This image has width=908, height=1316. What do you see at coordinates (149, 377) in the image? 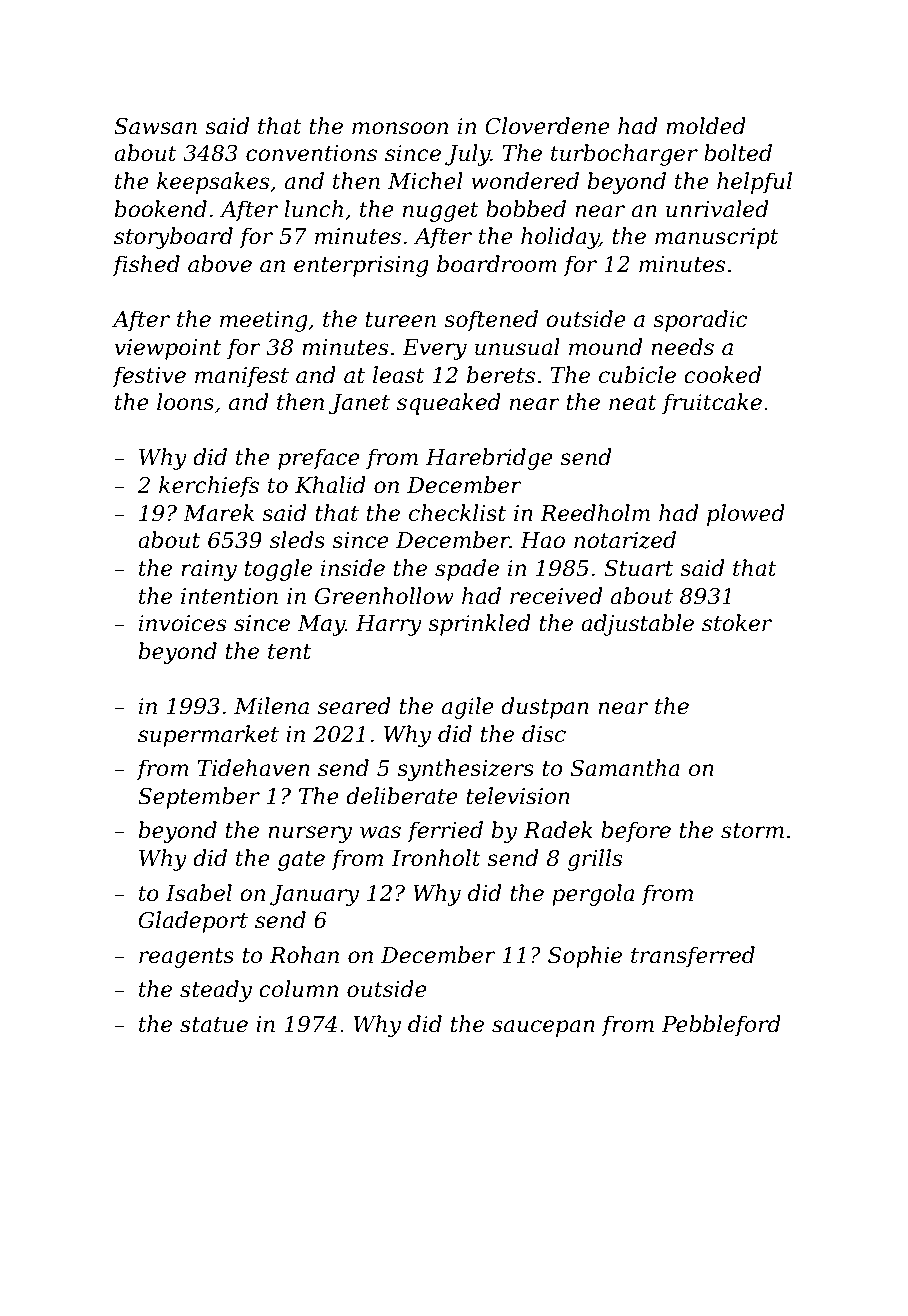
I see `festive` at bounding box center [149, 377].
